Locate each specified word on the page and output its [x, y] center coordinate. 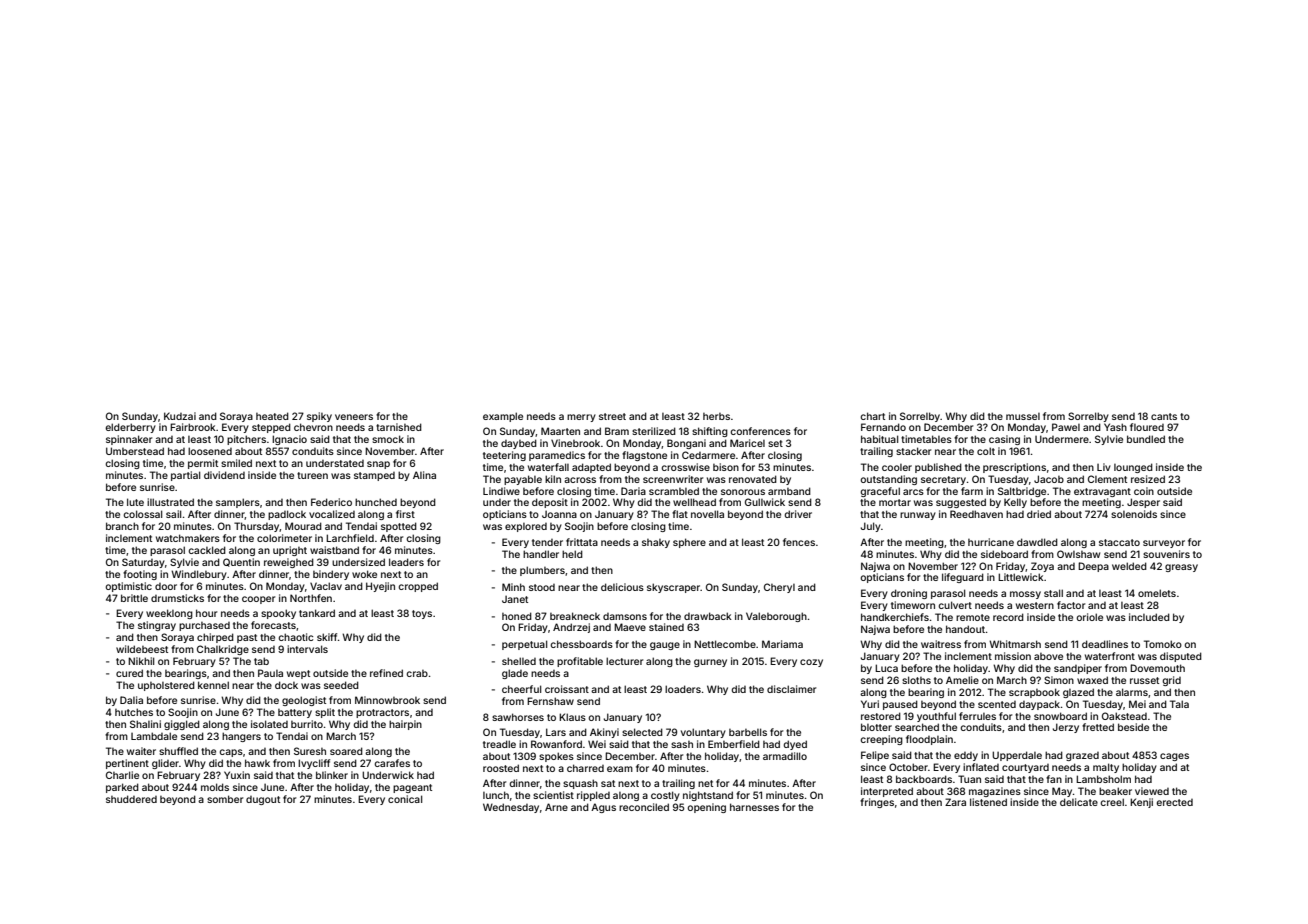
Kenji [1141, 803]
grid [1171, 681]
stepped [271, 428]
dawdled [1037, 542]
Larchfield [350, 538]
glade [515, 674]
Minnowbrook [387, 700]
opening [706, 808]
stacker [913, 451]
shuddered [131, 799]
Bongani [686, 444]
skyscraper [673, 588]
